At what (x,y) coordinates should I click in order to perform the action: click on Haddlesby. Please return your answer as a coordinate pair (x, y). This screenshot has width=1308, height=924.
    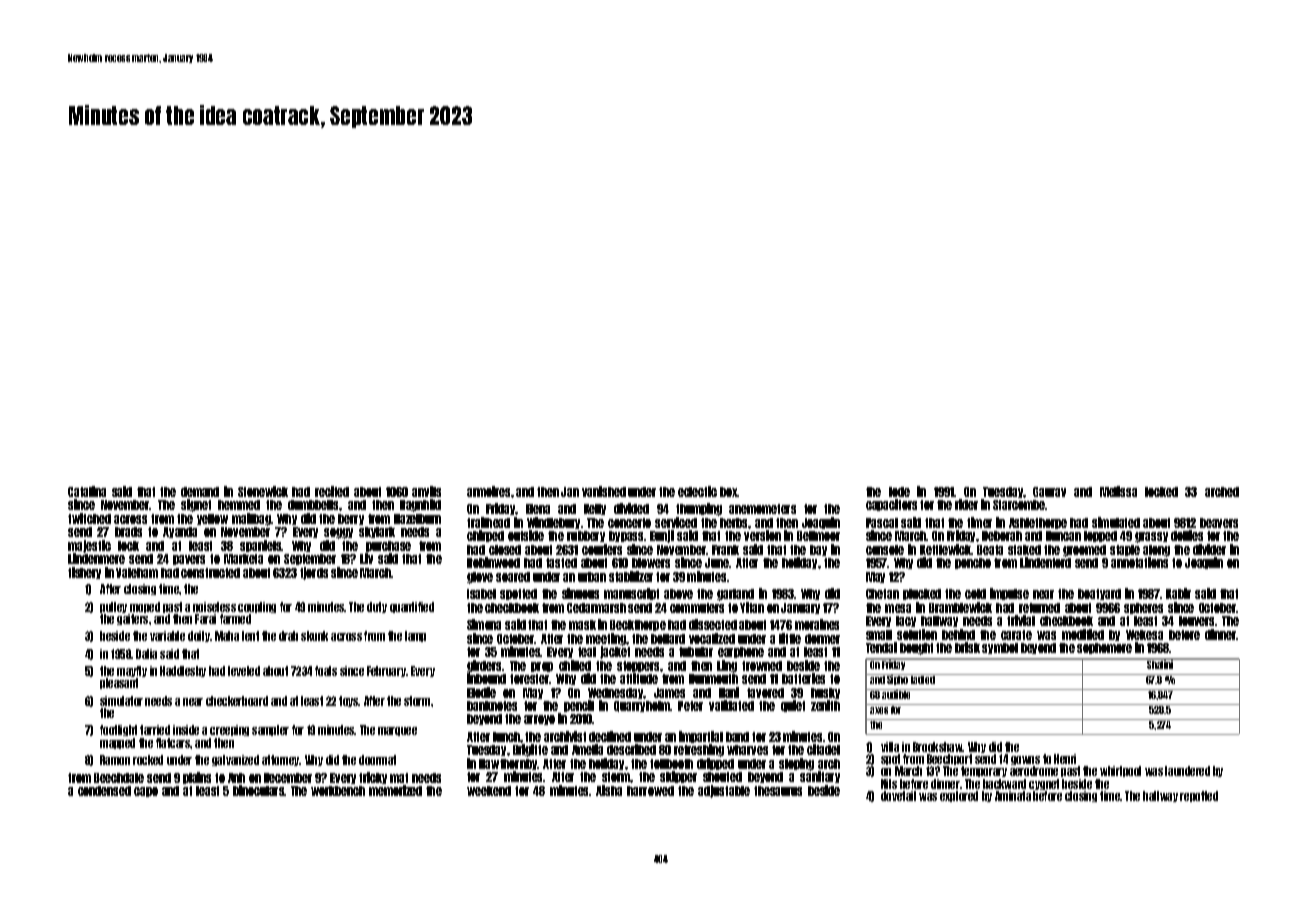
    Looking at the image, I should click on (183, 671).
